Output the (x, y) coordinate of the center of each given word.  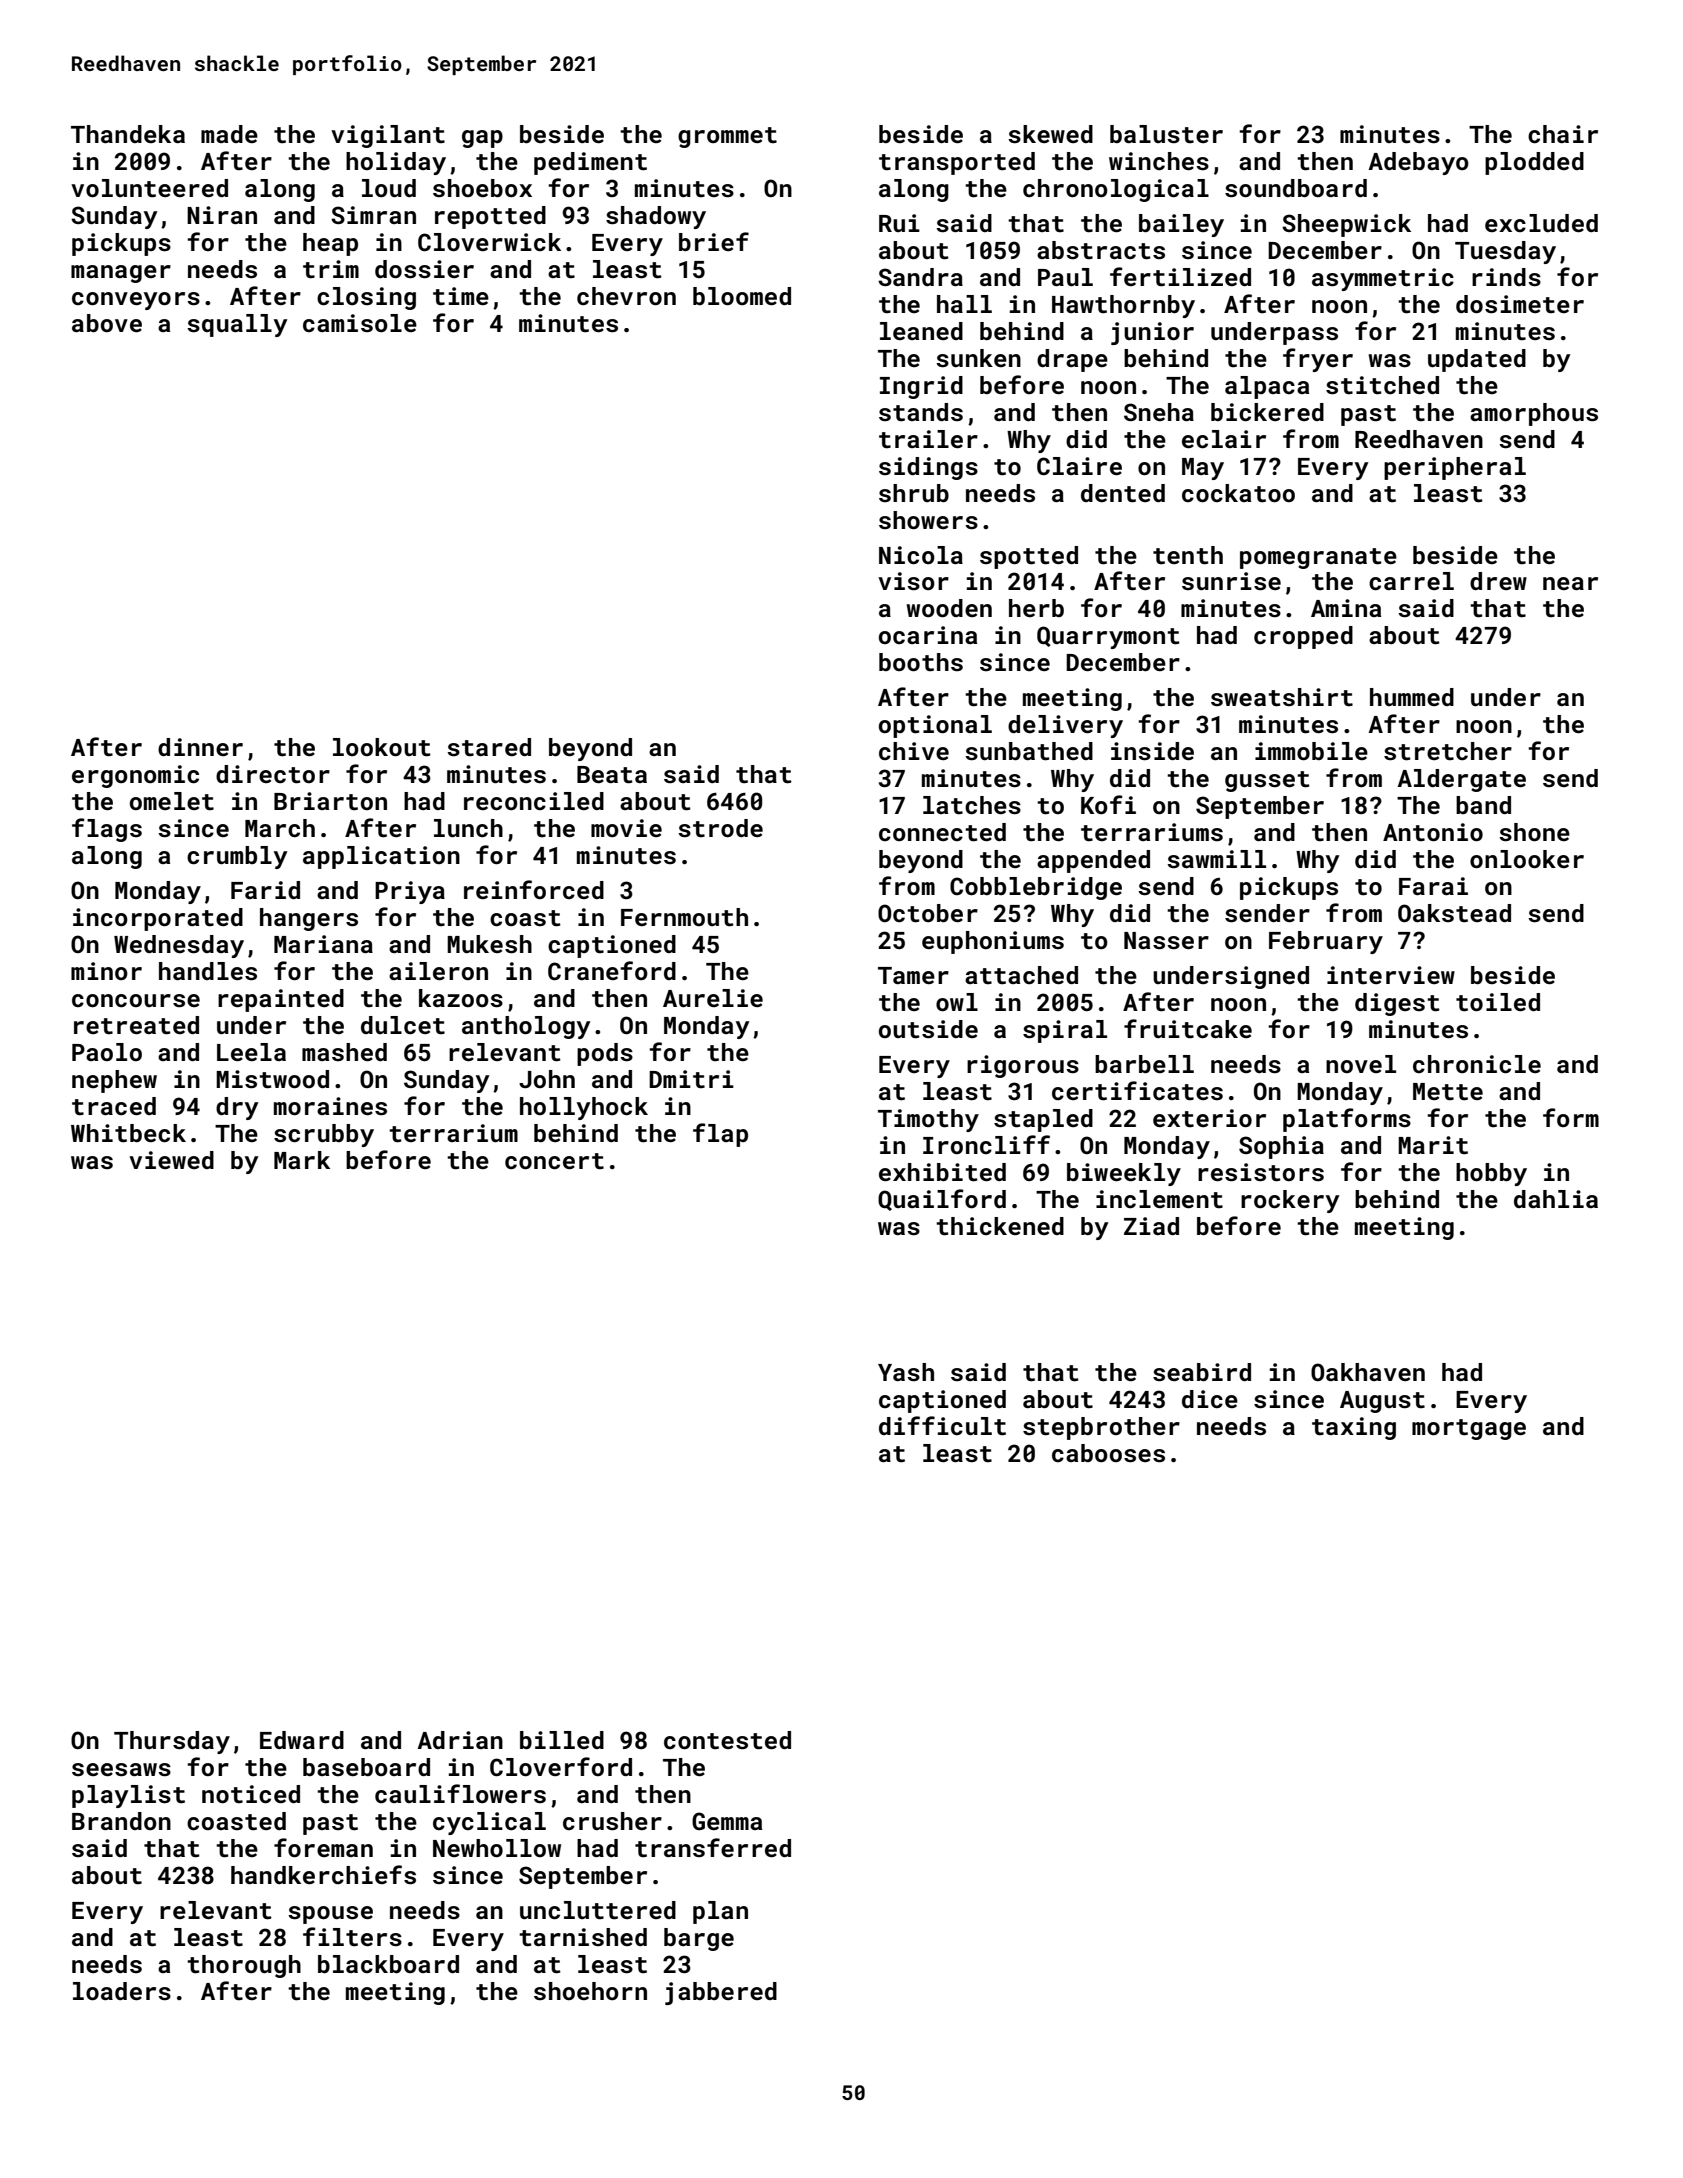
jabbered (721, 1993)
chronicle (1477, 1064)
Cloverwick (489, 242)
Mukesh (489, 944)
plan (720, 1912)
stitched (1382, 385)
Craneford (612, 971)
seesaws (121, 1770)
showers (928, 520)
